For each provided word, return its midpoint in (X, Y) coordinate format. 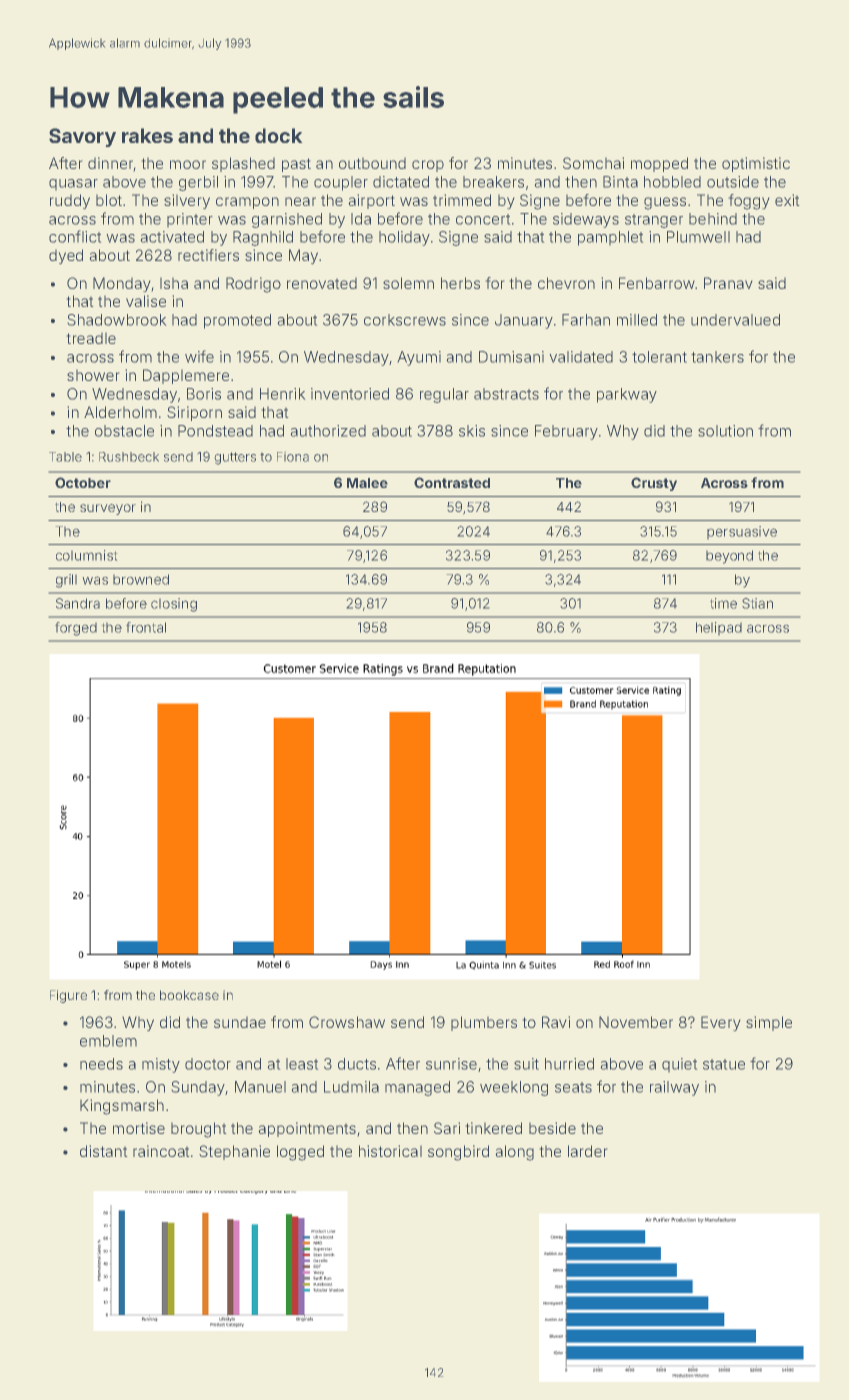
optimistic (756, 164)
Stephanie (234, 1152)
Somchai (593, 163)
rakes (147, 135)
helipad (719, 629)
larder (588, 1151)
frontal (146, 627)
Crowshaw (347, 1022)
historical (390, 1151)
